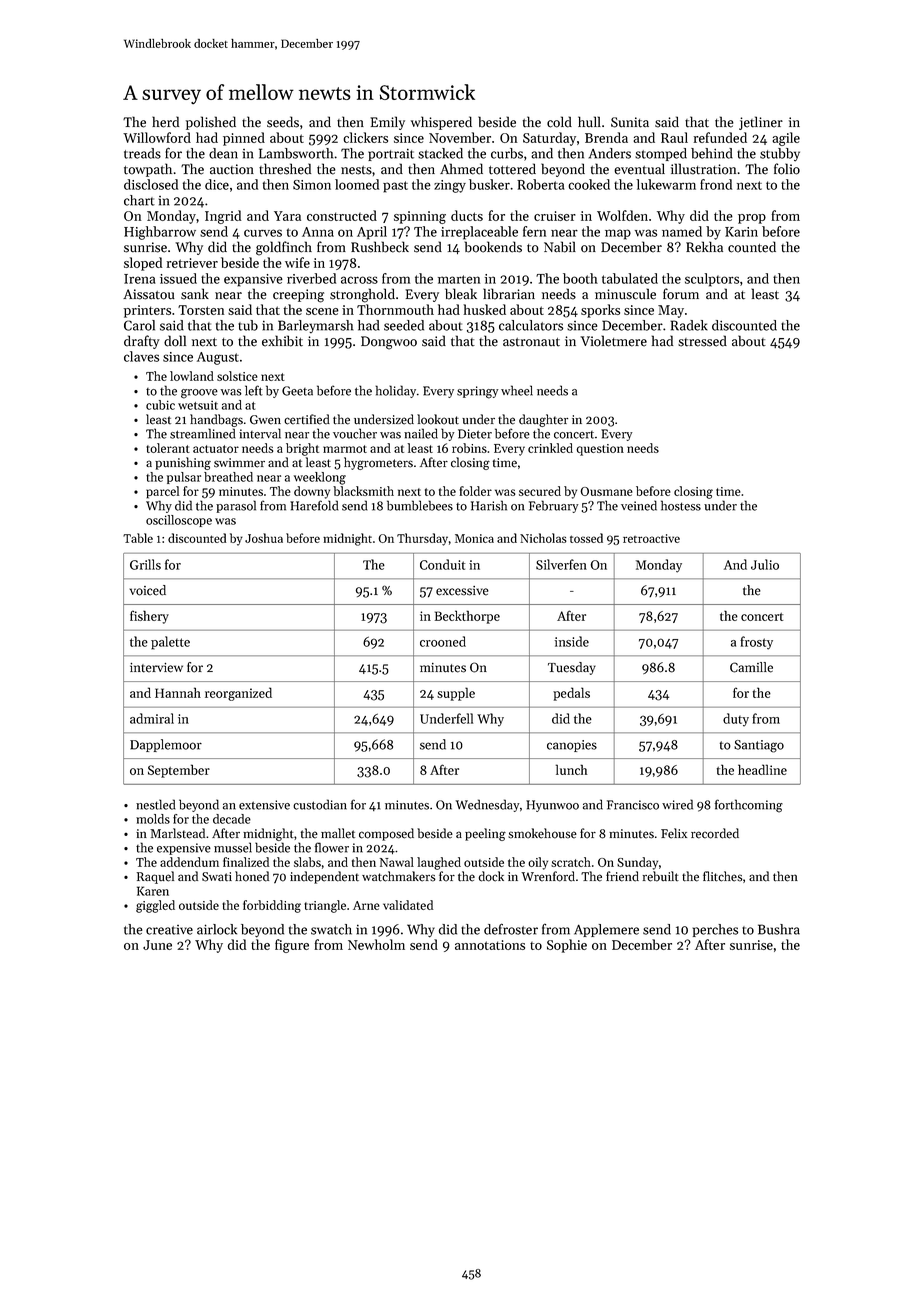  What do you see at coordinates (702, 341) in the screenshot?
I see `stressed` at bounding box center [702, 341].
